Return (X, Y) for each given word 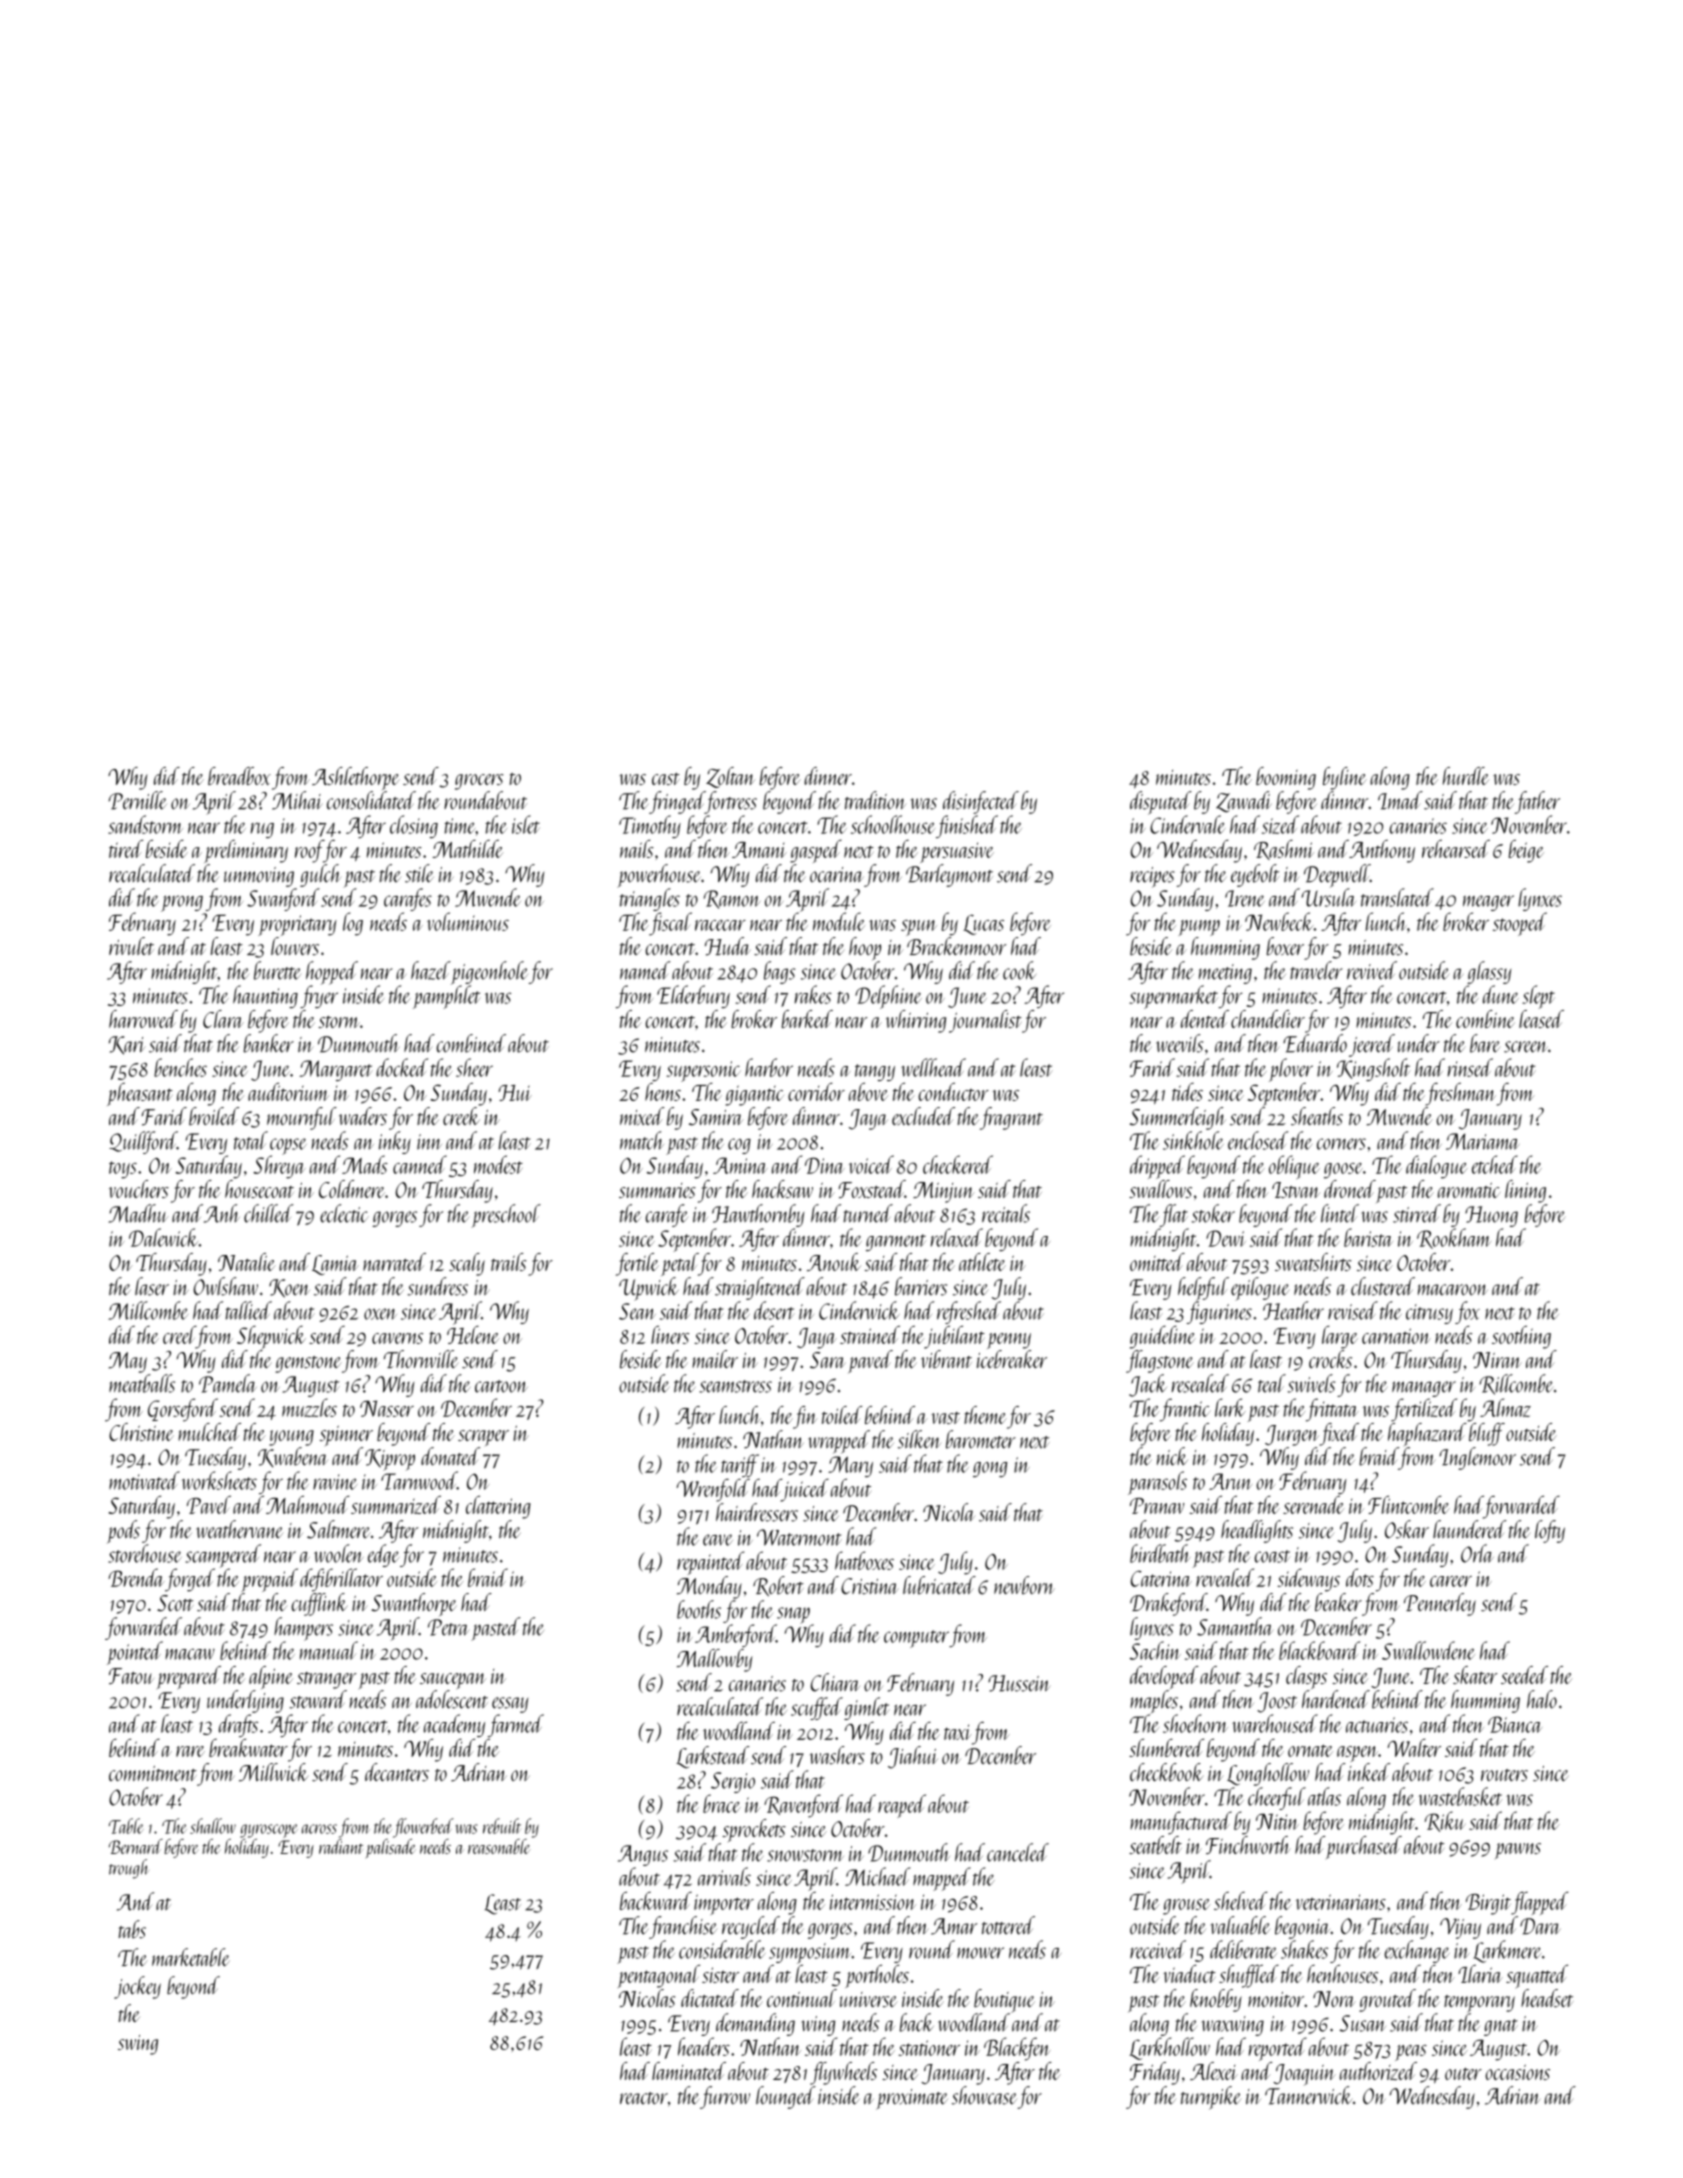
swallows (1160, 1189)
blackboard (1319, 1650)
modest (498, 1164)
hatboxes (864, 1560)
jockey (137, 1987)
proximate (912, 2099)
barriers (921, 1286)
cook (1019, 970)
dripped (1157, 1167)
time (460, 826)
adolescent (452, 1699)
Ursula (1328, 897)
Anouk (834, 1262)
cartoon (501, 1386)
